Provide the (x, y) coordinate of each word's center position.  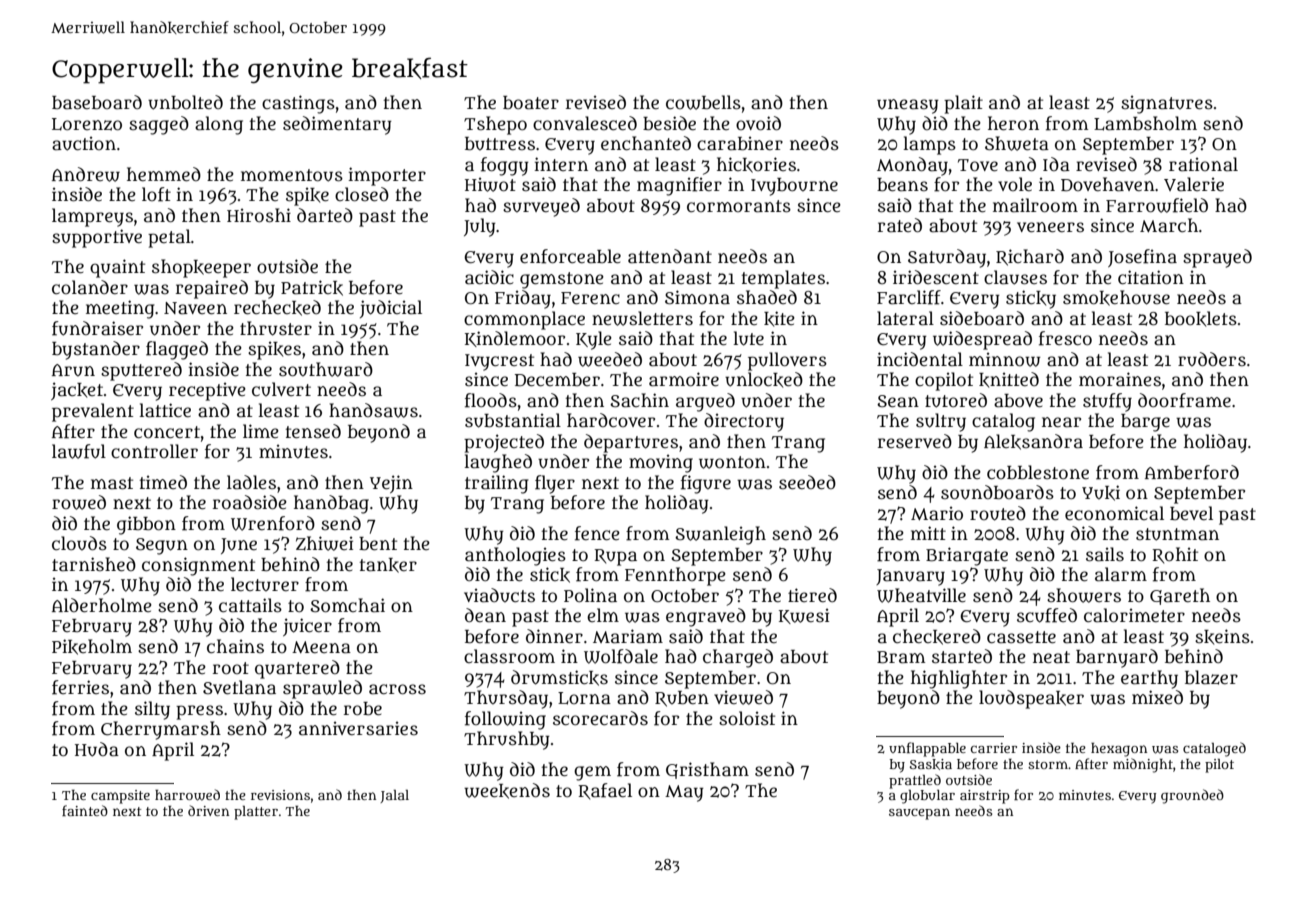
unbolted (185, 102)
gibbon (146, 525)
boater (531, 103)
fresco (1065, 338)
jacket (77, 391)
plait (963, 104)
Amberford (1192, 472)
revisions (280, 795)
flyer (555, 484)
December (557, 380)
